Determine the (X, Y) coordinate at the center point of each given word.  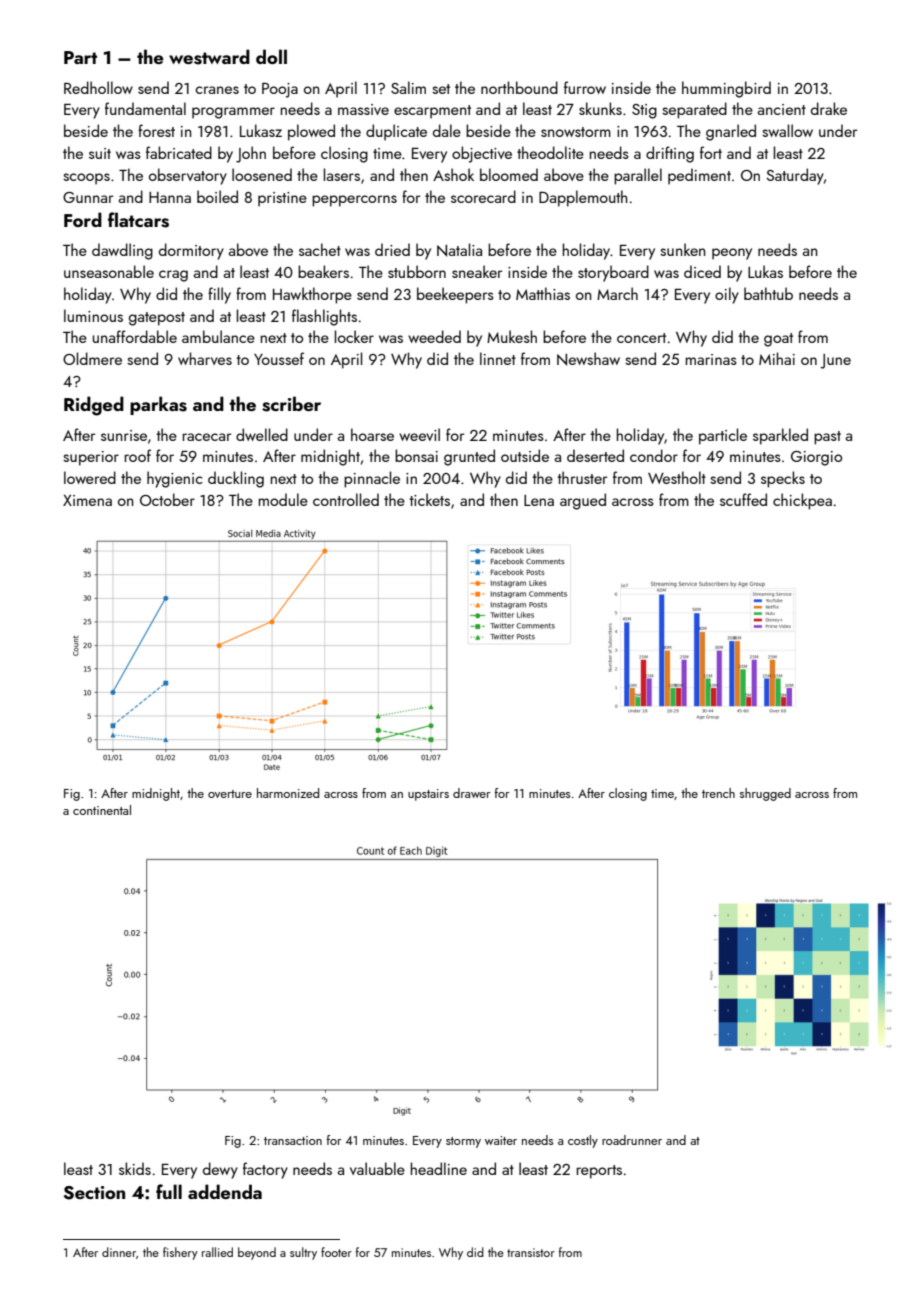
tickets (429, 499)
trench (718, 793)
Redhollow (98, 87)
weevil (419, 434)
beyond (257, 1253)
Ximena (87, 500)
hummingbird (726, 89)
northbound (519, 87)
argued (583, 501)
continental (102, 810)
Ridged (94, 406)
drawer (471, 793)
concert (641, 338)
